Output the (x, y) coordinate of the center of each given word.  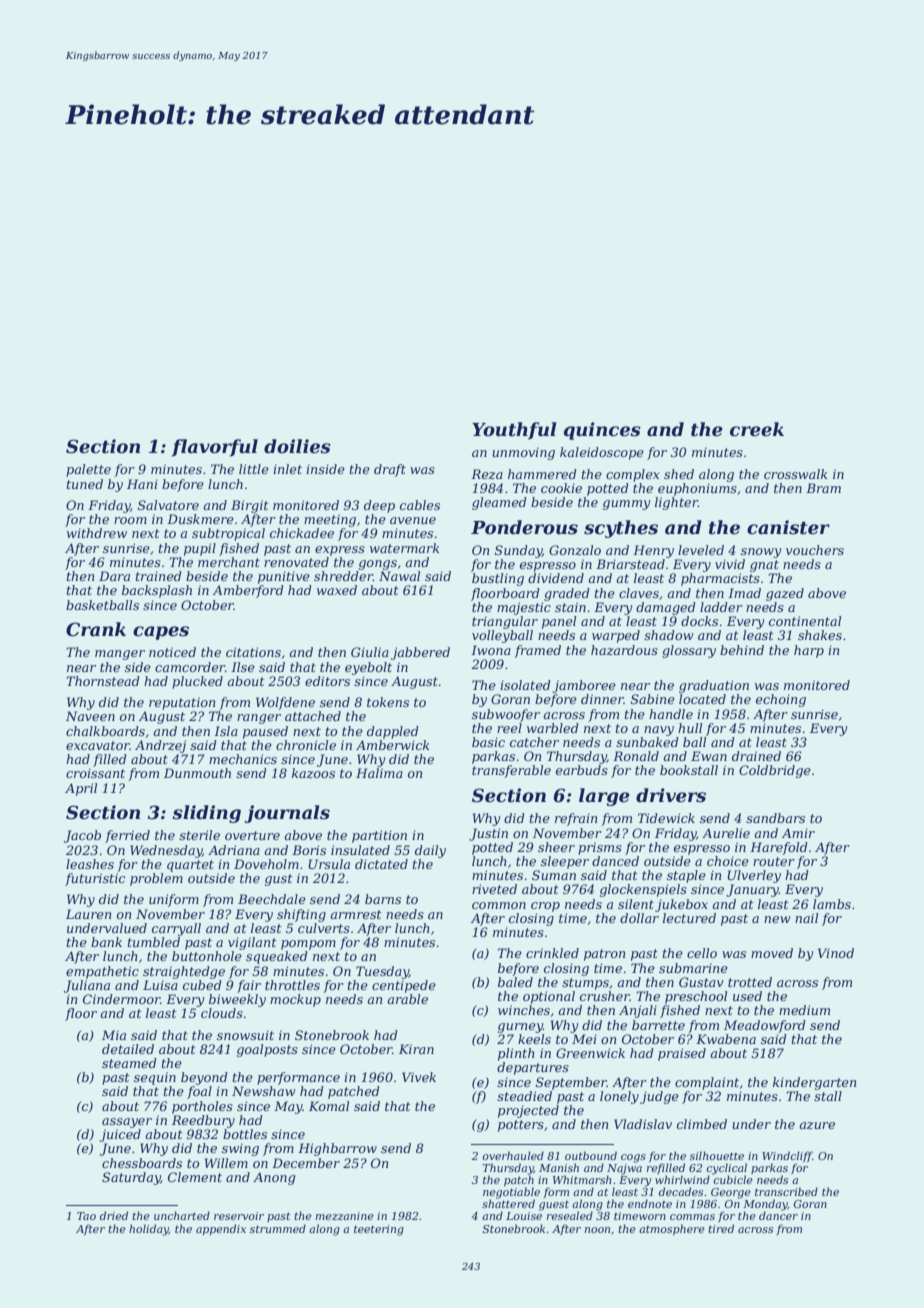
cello (702, 953)
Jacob (82, 836)
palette (88, 470)
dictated (381, 864)
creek (757, 429)
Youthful (514, 431)
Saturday (131, 1178)
